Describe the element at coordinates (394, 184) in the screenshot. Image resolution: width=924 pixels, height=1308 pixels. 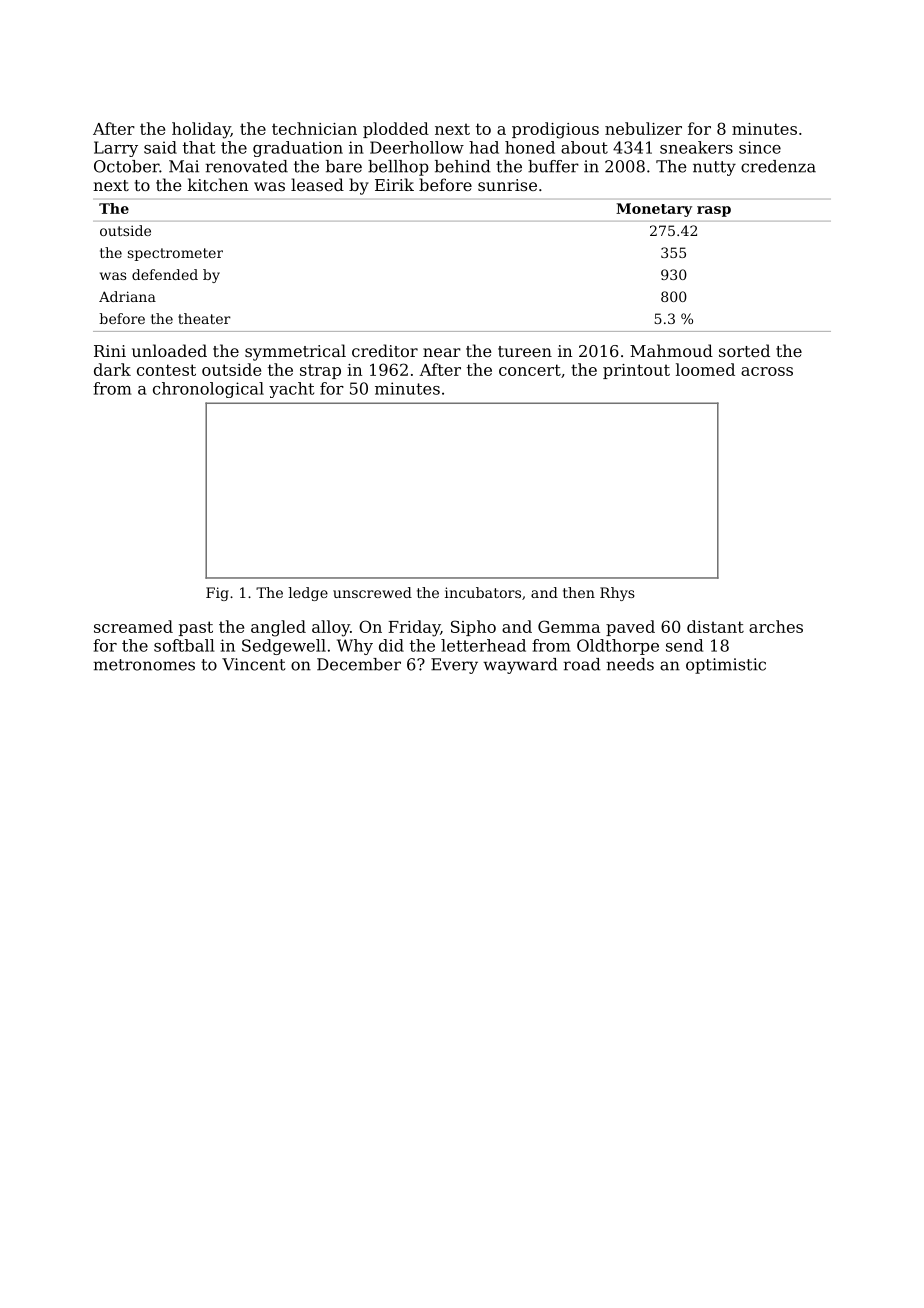
I see `Eirik` at that location.
